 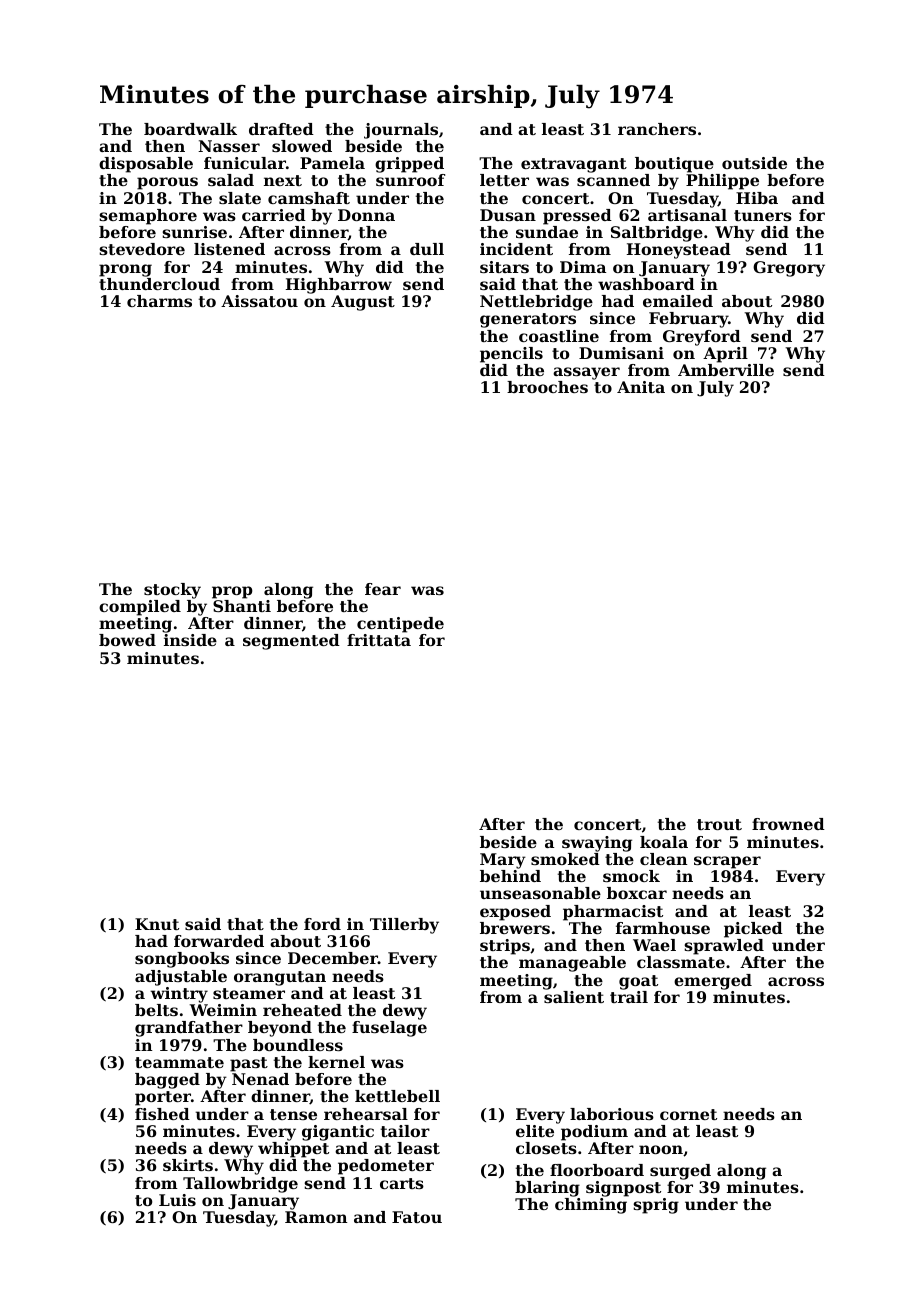 What do you see at coordinates (657, 129) in the page?
I see `ranchers` at bounding box center [657, 129].
